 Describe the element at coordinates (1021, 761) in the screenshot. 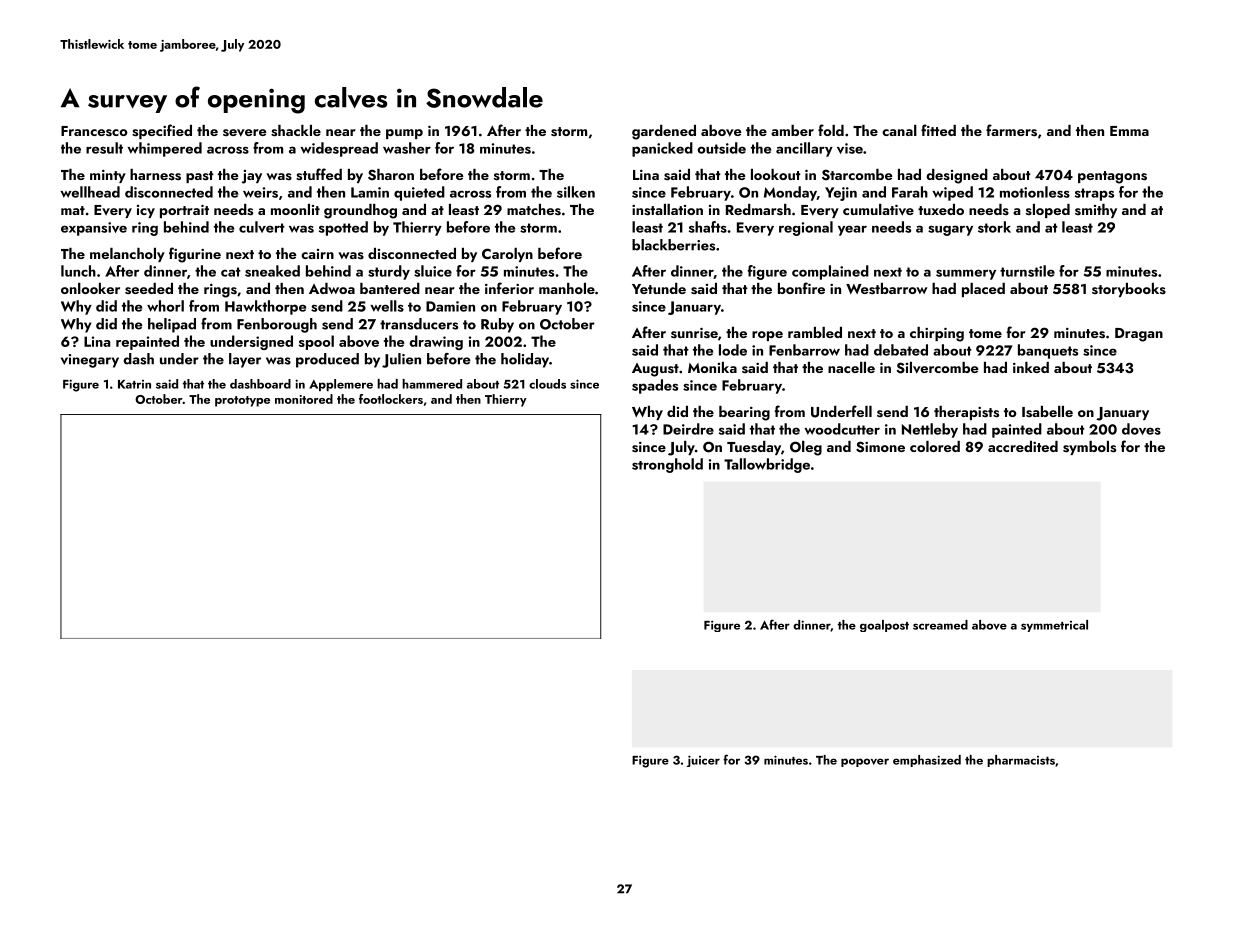

I see `pharmacists` at that location.
